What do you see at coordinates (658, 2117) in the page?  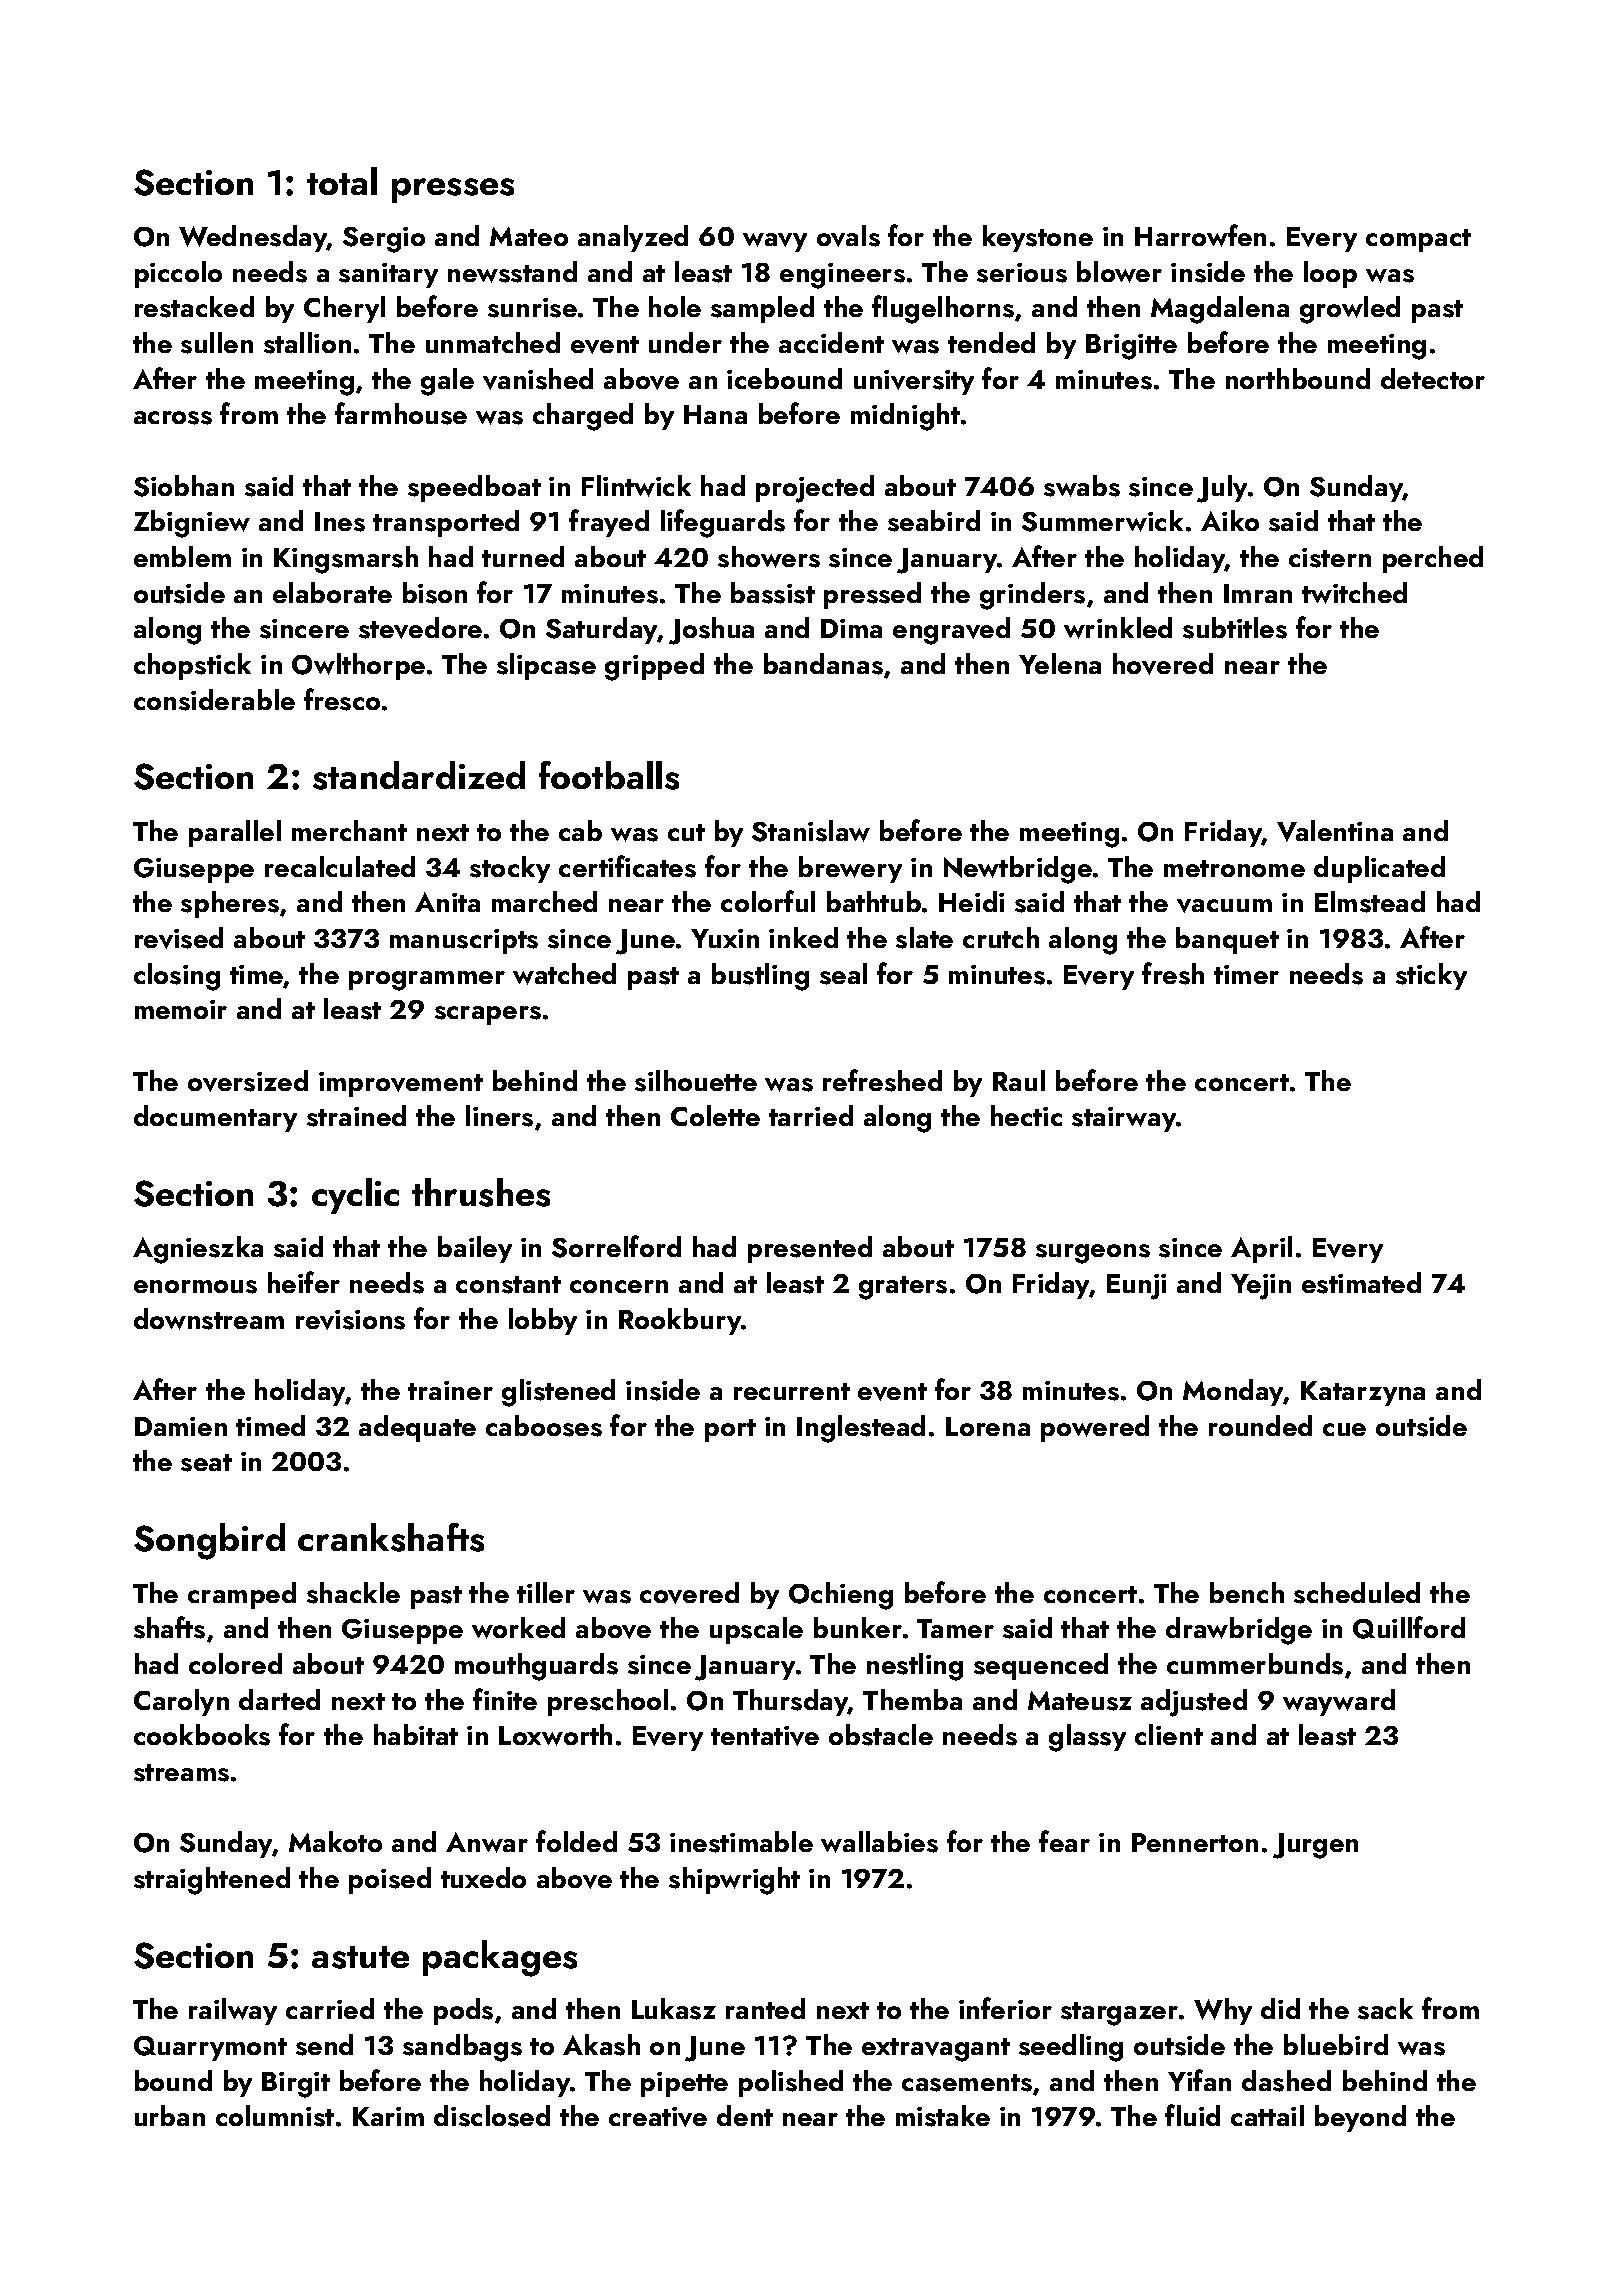 I see `creative` at bounding box center [658, 2117].
